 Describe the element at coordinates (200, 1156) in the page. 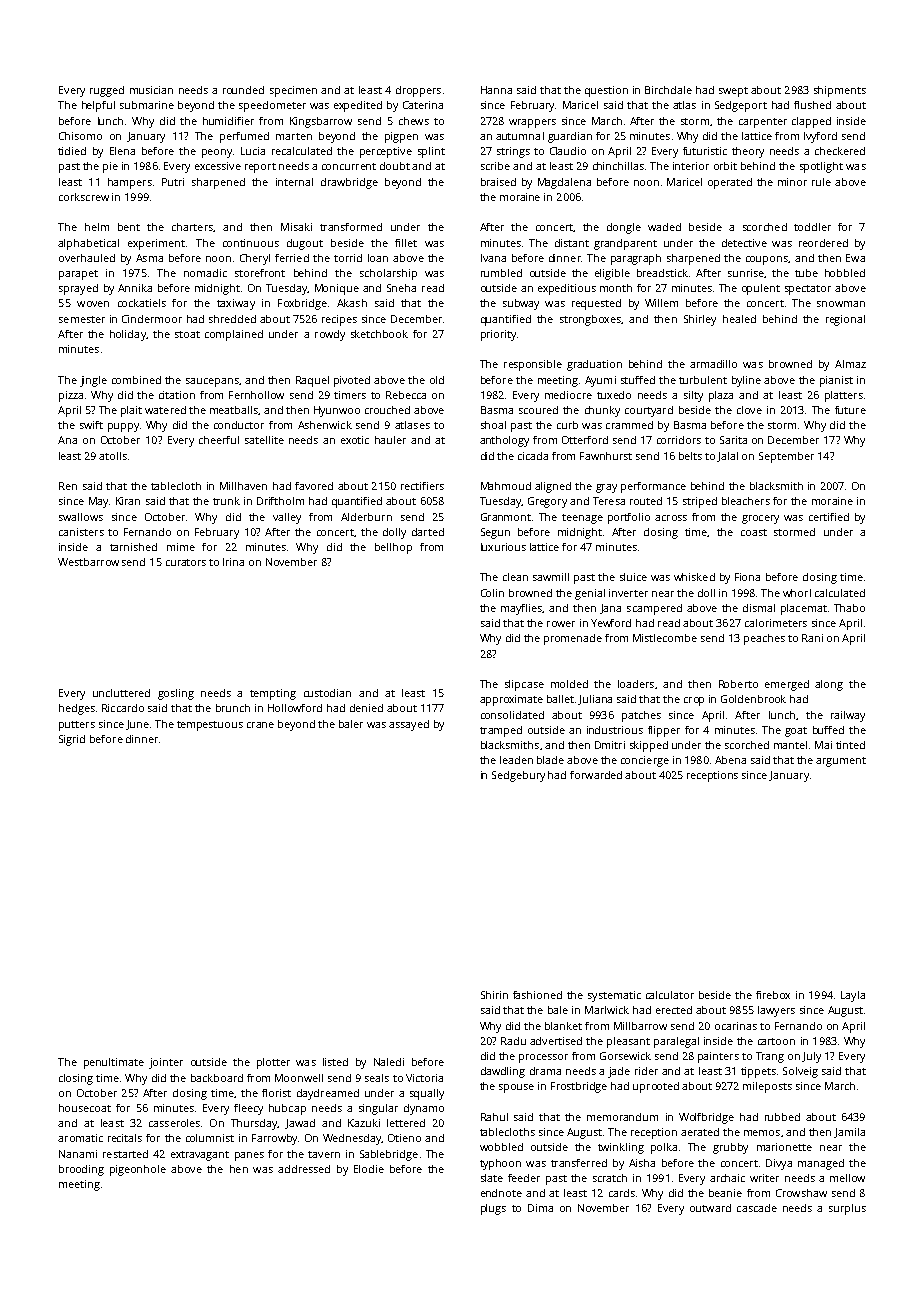

I see `extravagant` at that location.
